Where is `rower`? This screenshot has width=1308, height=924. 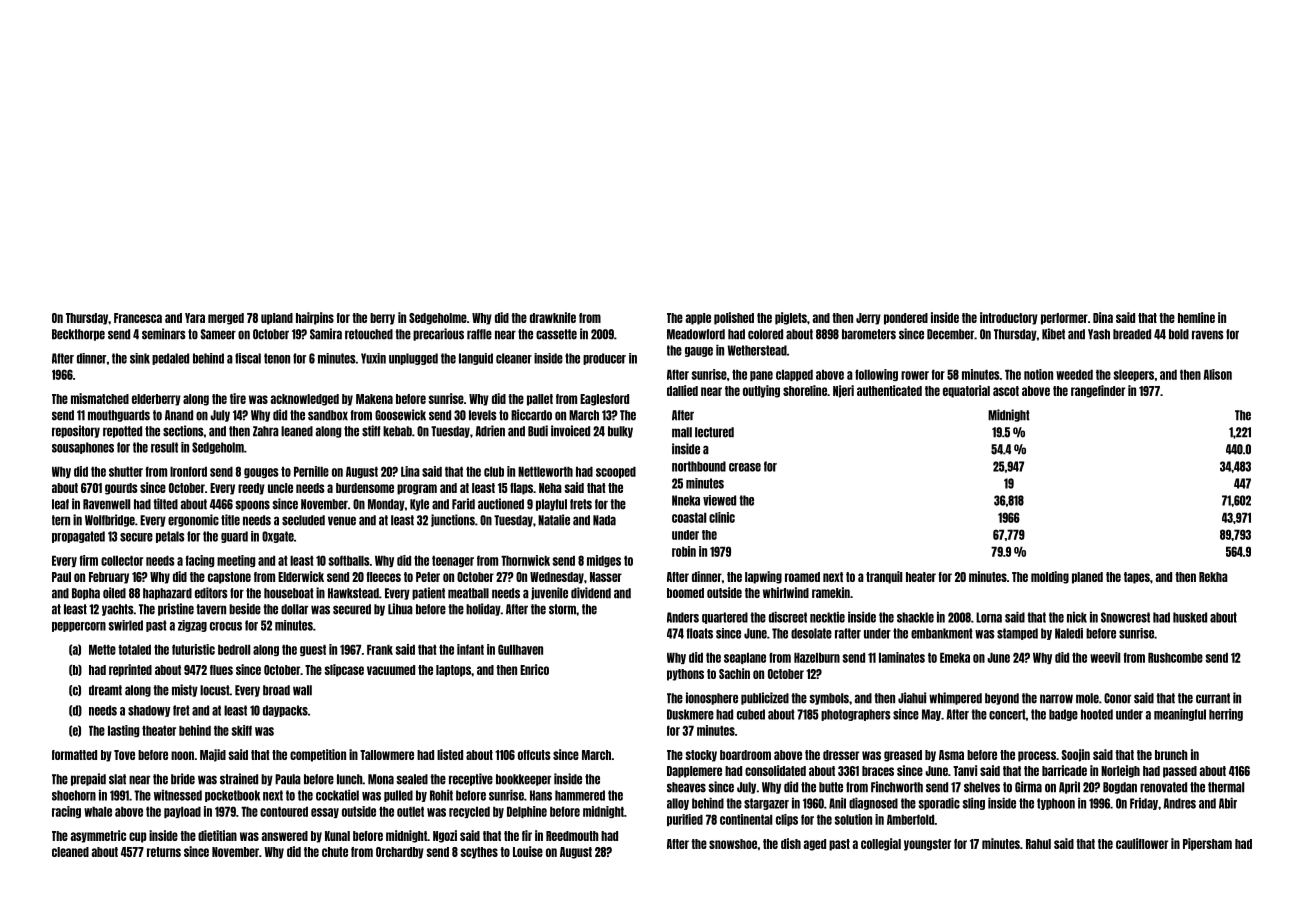 rower is located at coordinates (915, 375).
